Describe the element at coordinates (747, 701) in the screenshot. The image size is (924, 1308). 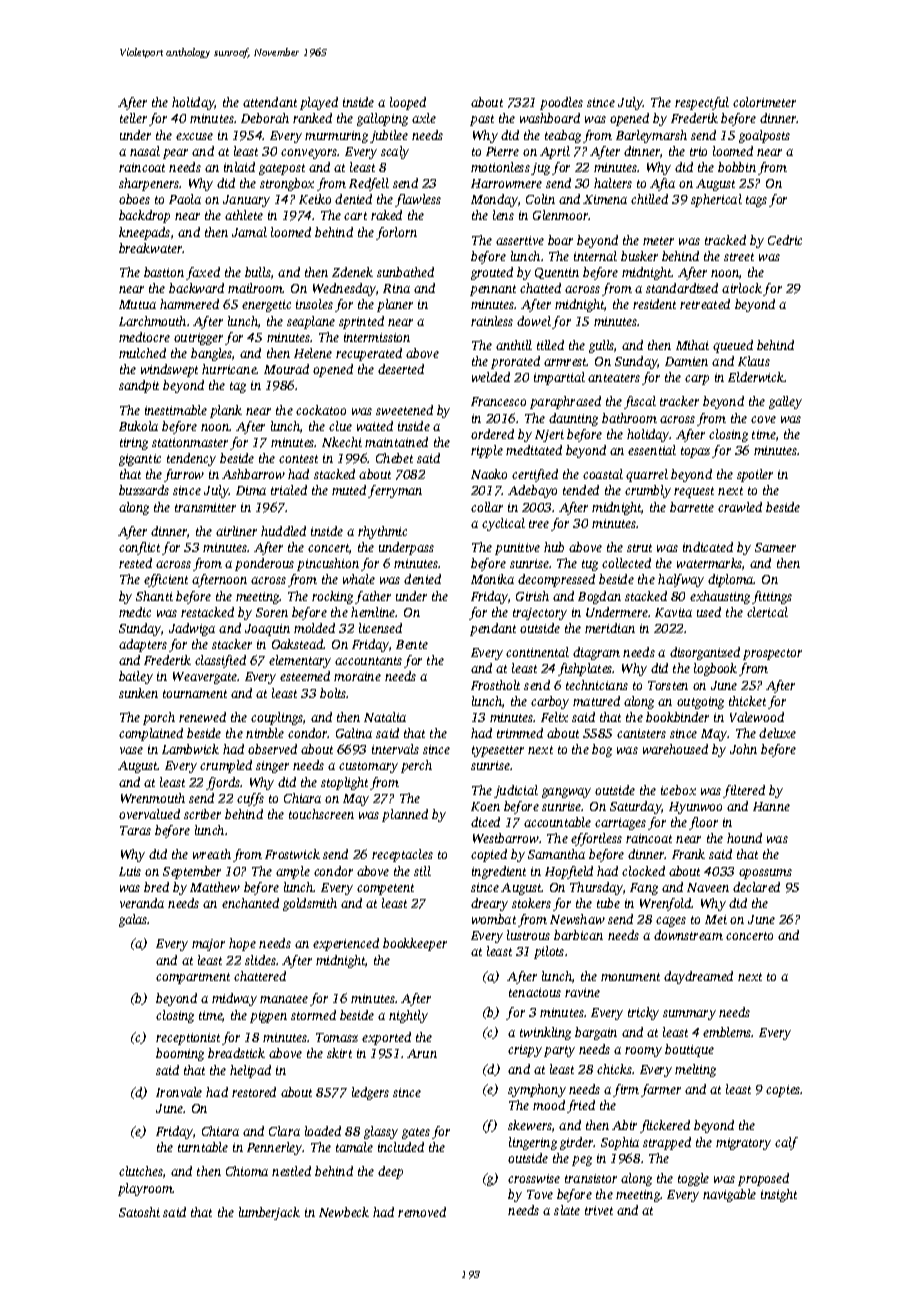
I see `thicket` at that location.
